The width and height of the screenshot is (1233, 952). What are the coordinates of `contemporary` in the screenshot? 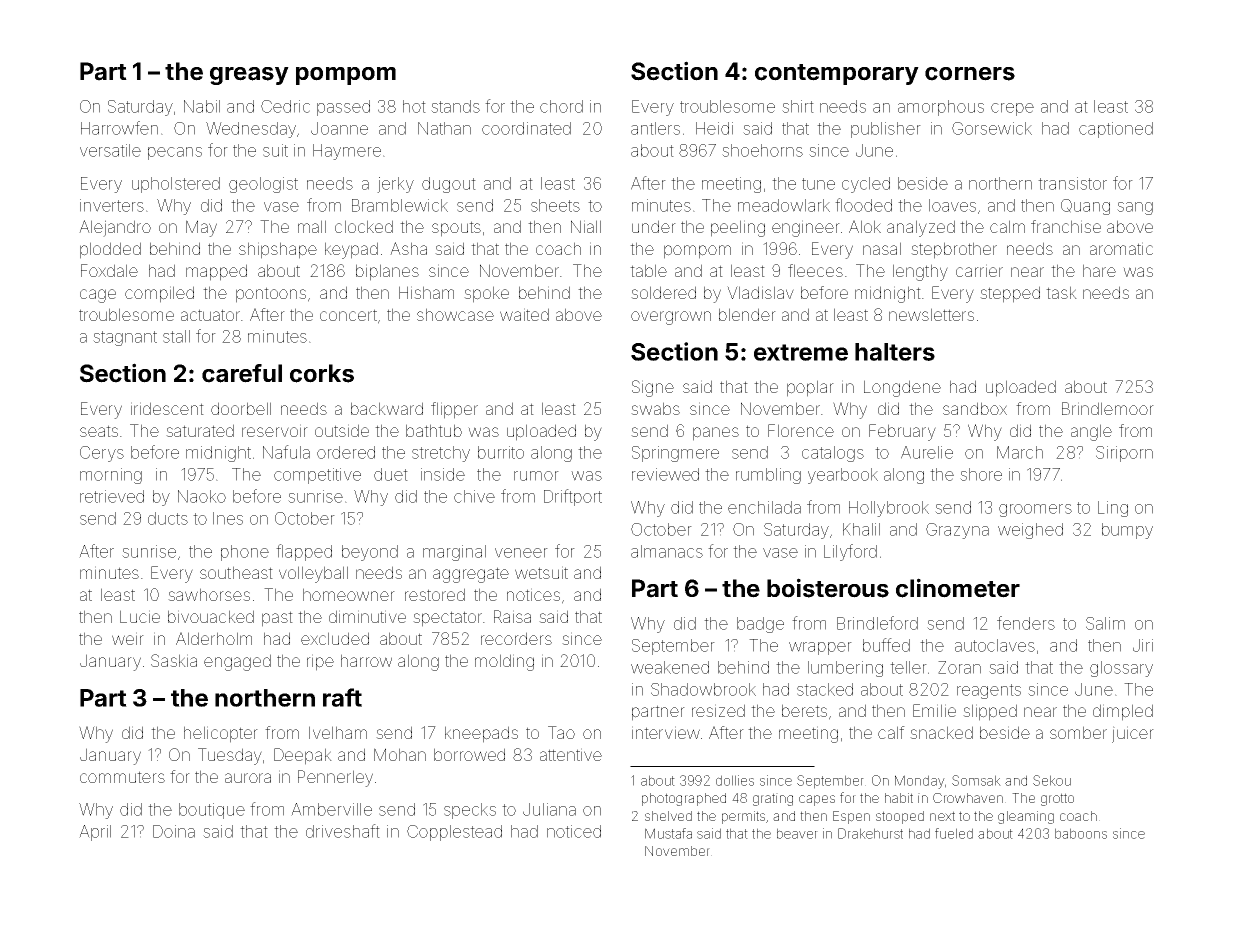 It's located at (837, 74).
